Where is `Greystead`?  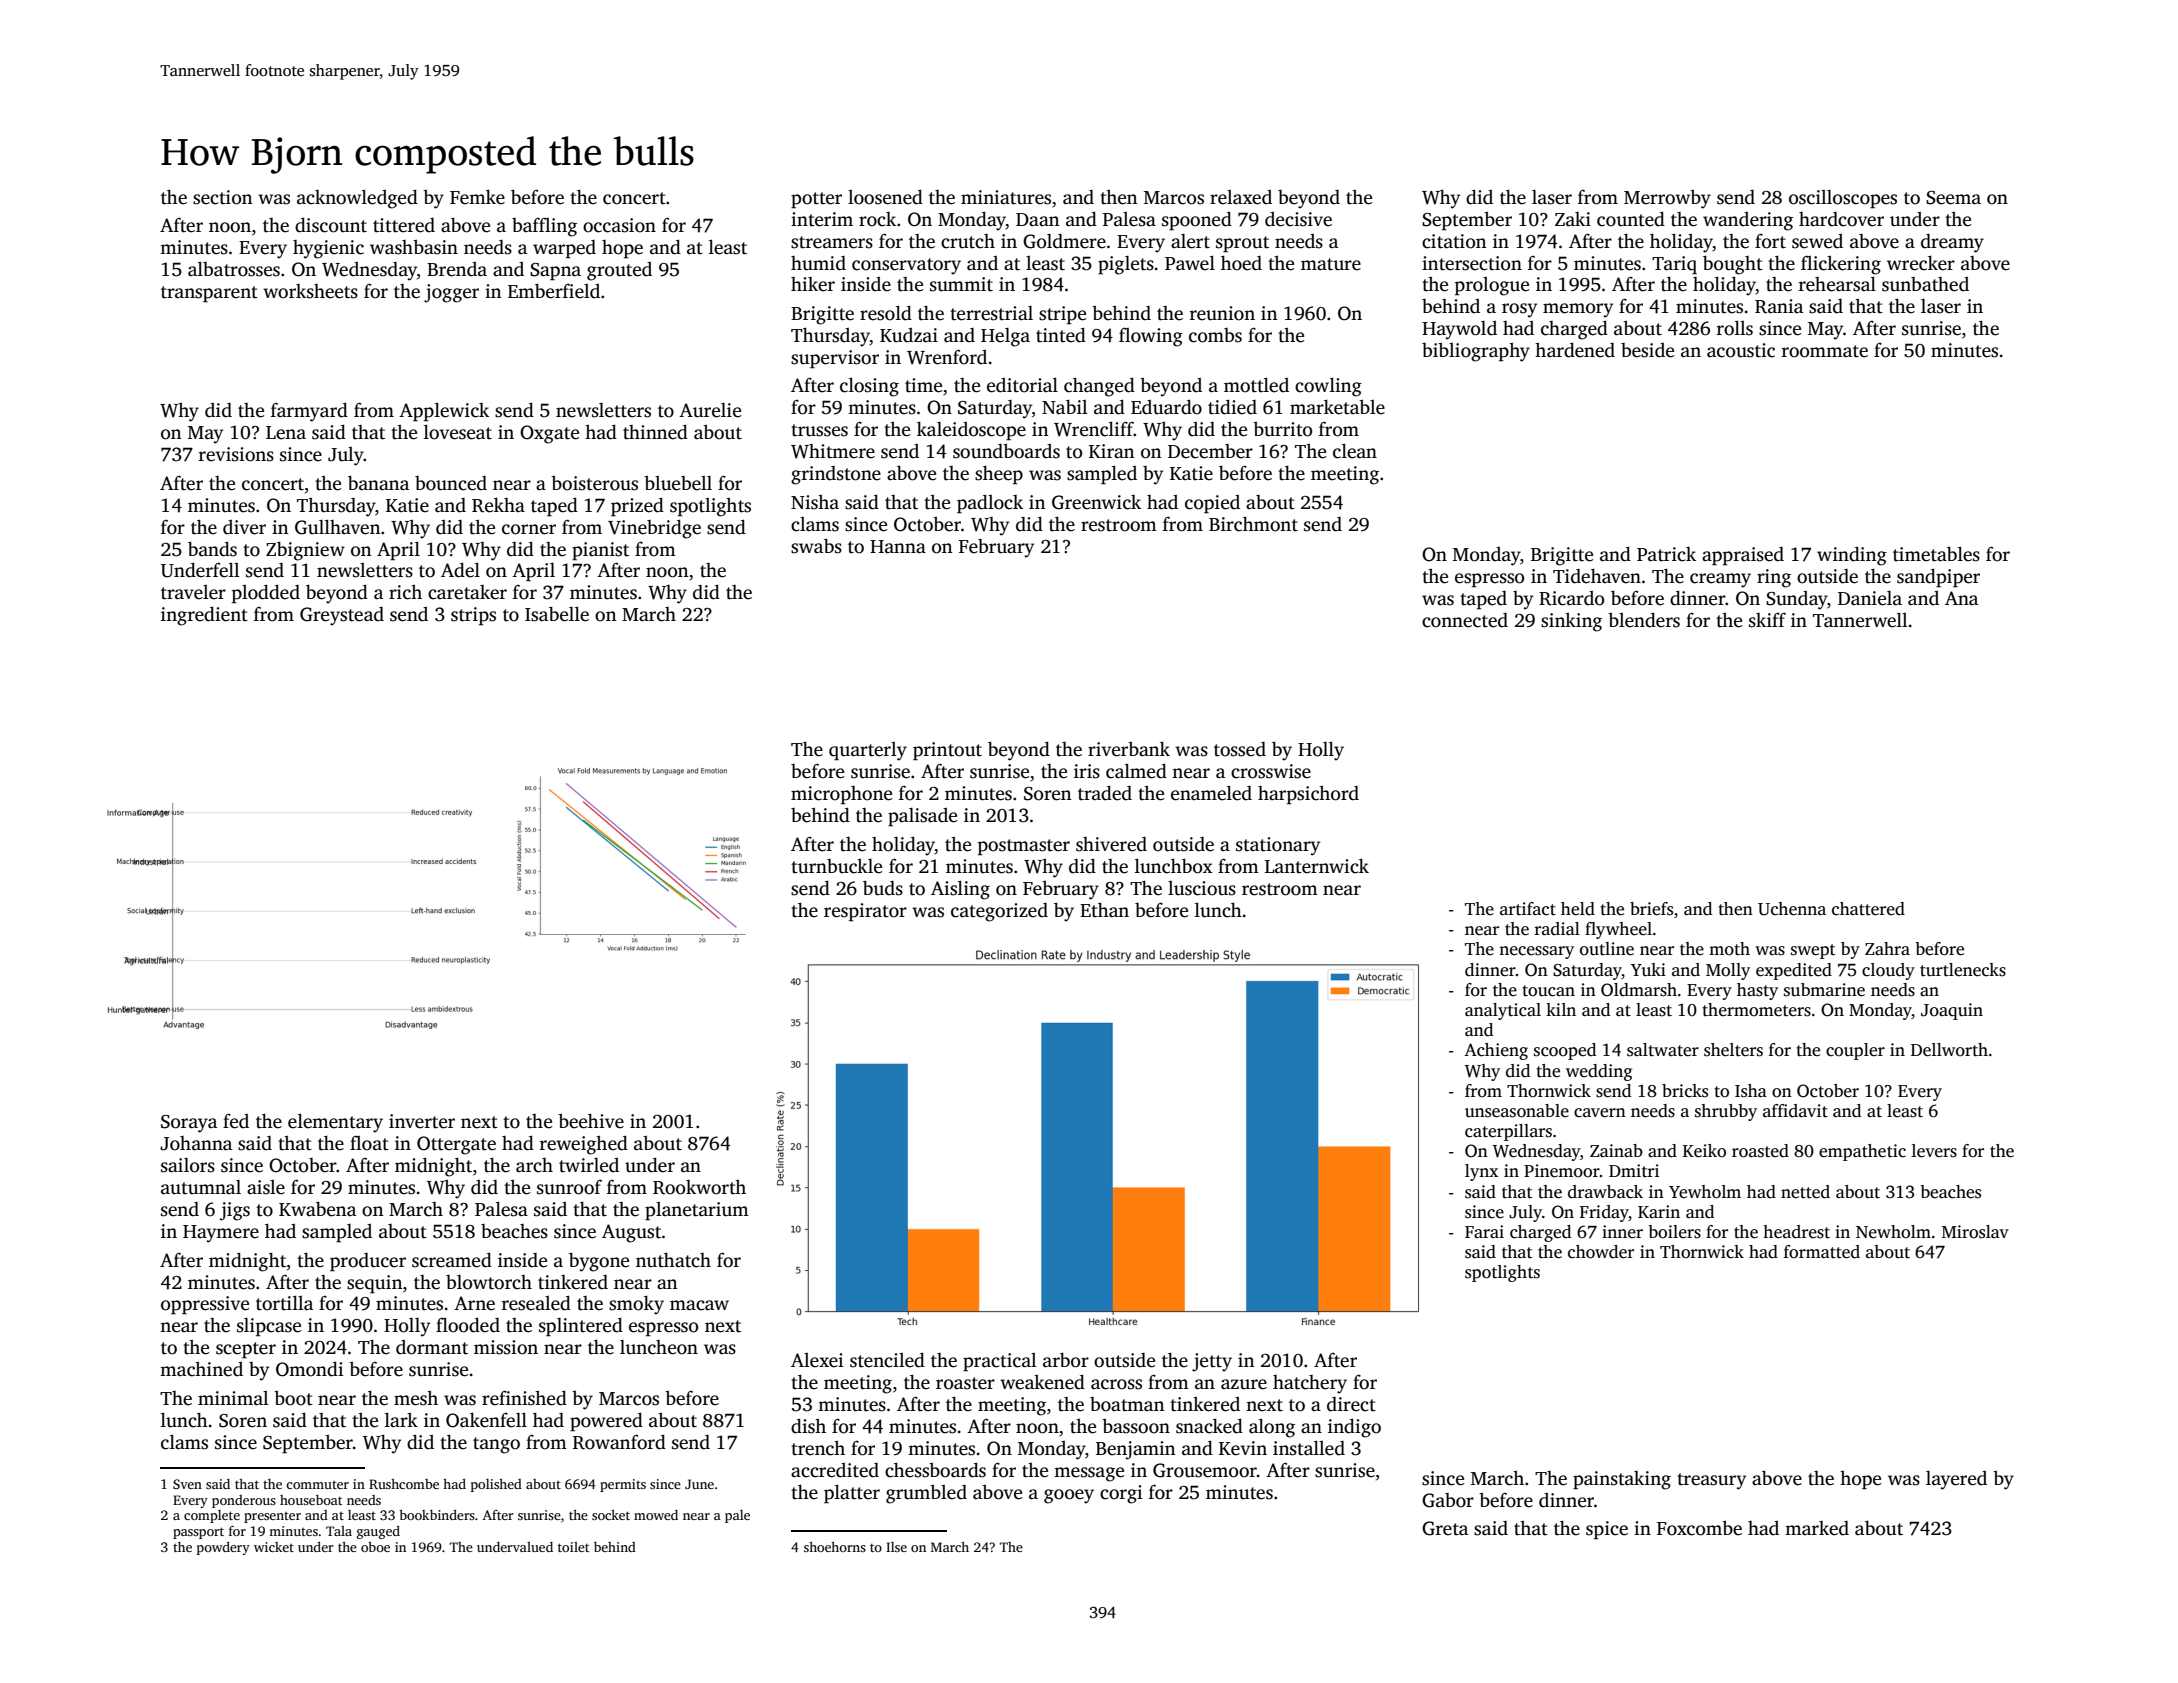
Greystead is located at coordinates (342, 616).
